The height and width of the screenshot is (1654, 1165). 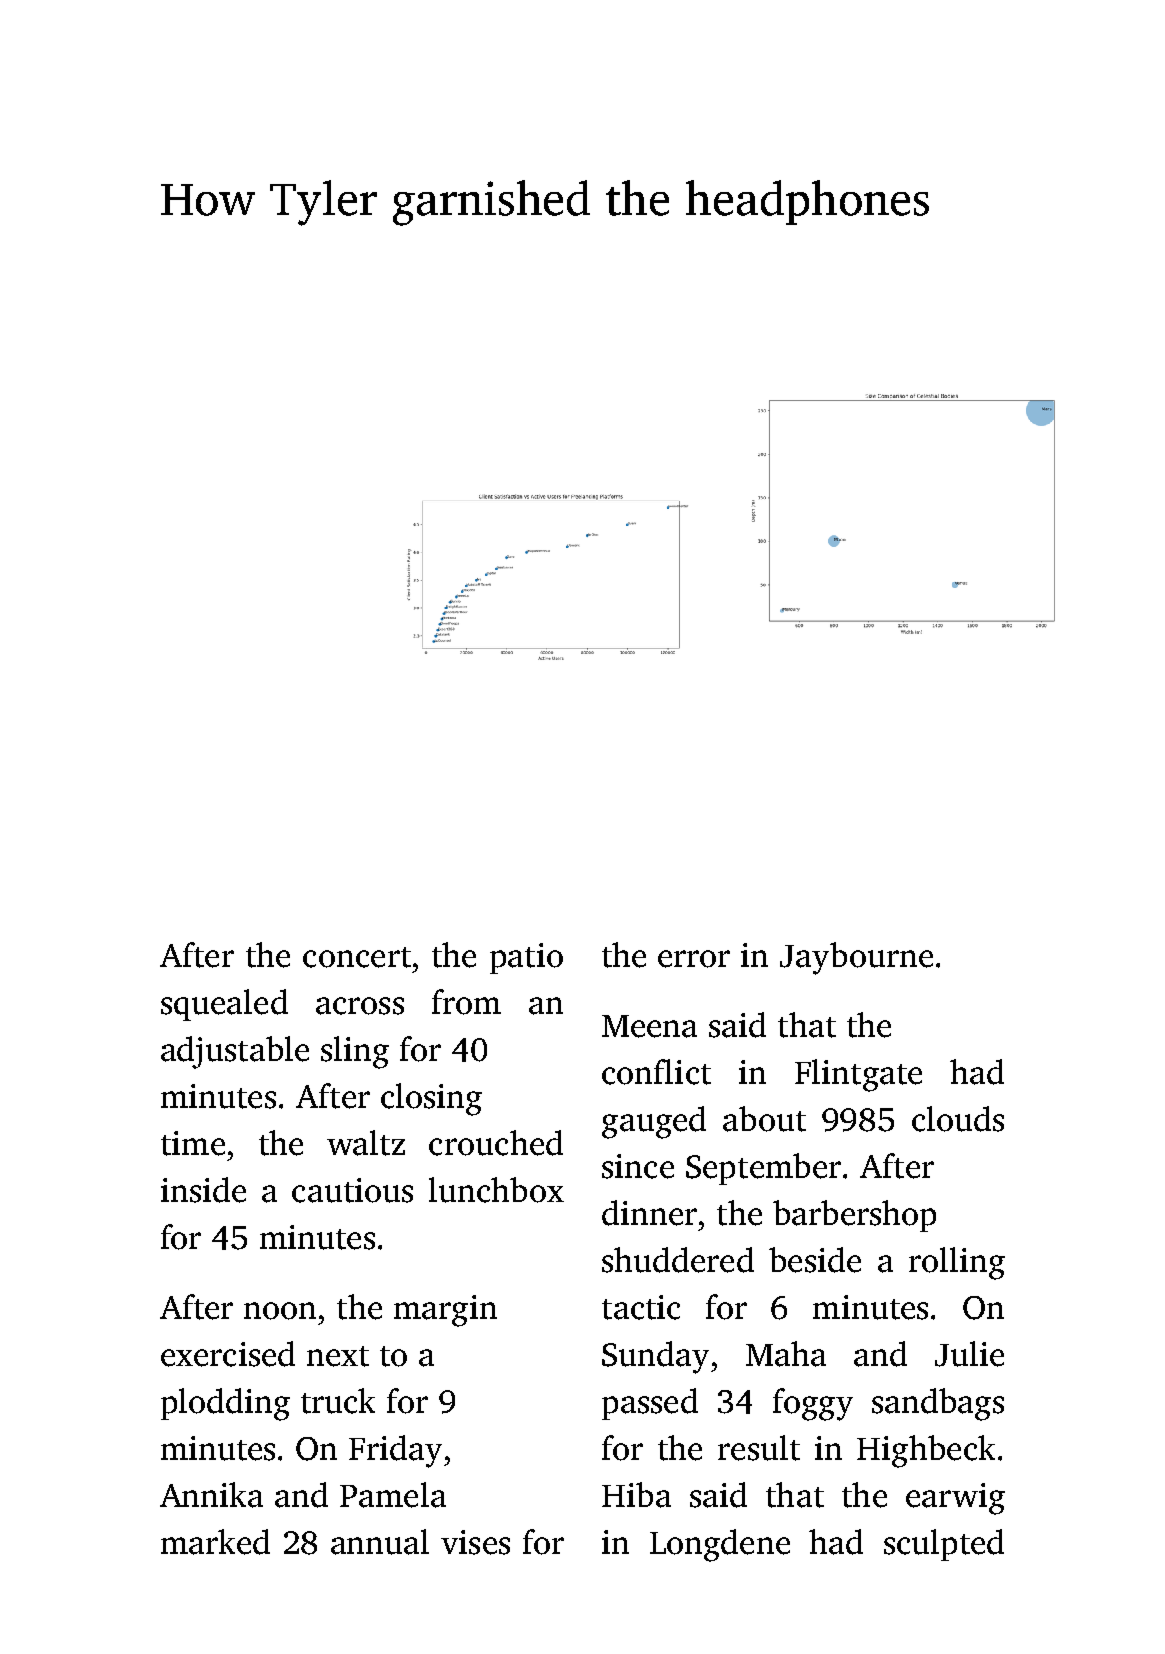 I want to click on patio, so click(x=526, y=958).
